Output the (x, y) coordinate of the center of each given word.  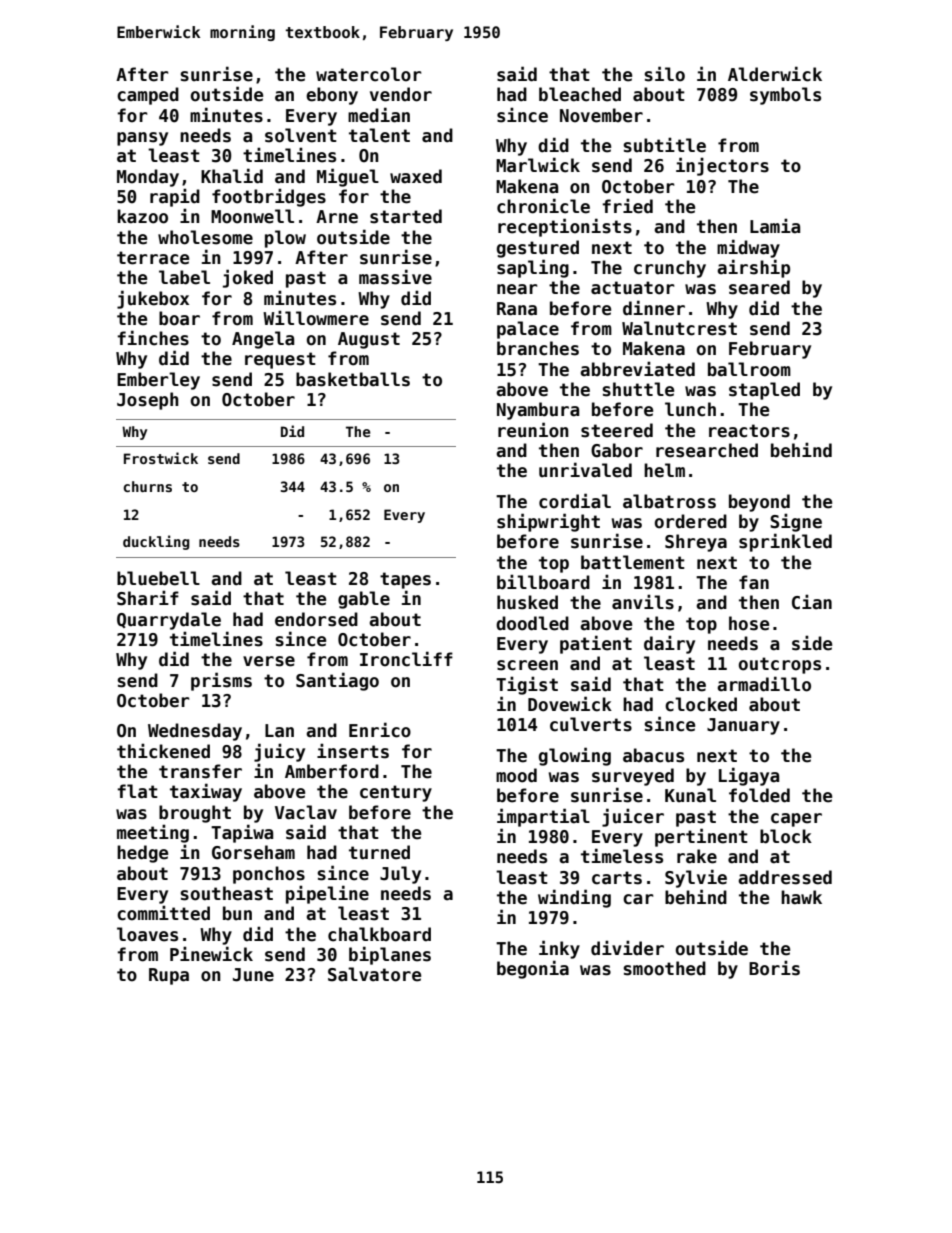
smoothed (664, 968)
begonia (533, 969)
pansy (142, 139)
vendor (401, 94)
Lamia (775, 226)
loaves (147, 934)
